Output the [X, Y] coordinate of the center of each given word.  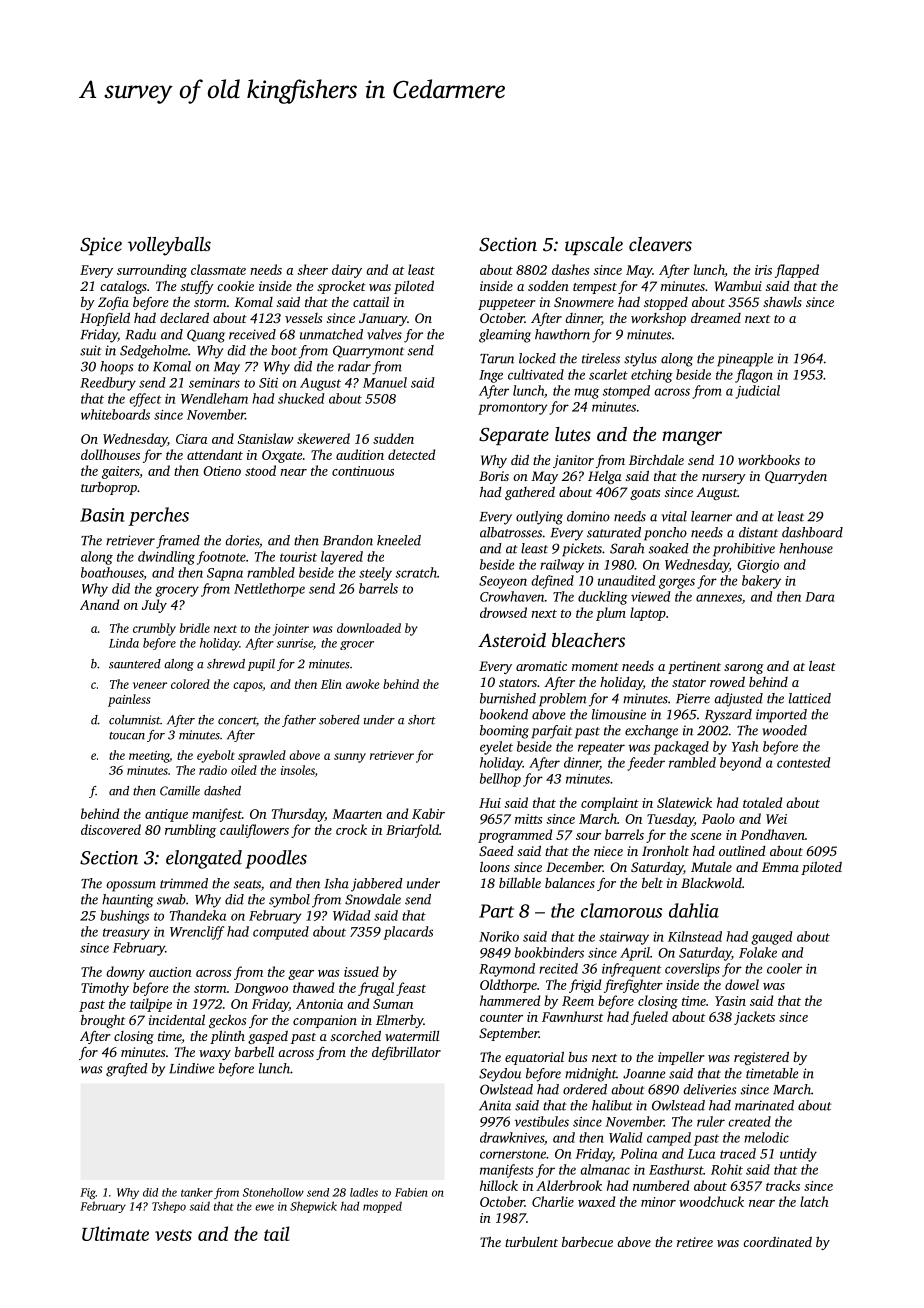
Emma [780, 867]
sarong [744, 669]
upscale [594, 246]
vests [173, 1235]
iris [763, 270]
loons [495, 866]
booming [504, 732]
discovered [111, 829]
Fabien [411, 1192]
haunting [127, 901]
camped [669, 1139]
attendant [215, 454]
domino [588, 516]
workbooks [769, 460]
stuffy [197, 287]
